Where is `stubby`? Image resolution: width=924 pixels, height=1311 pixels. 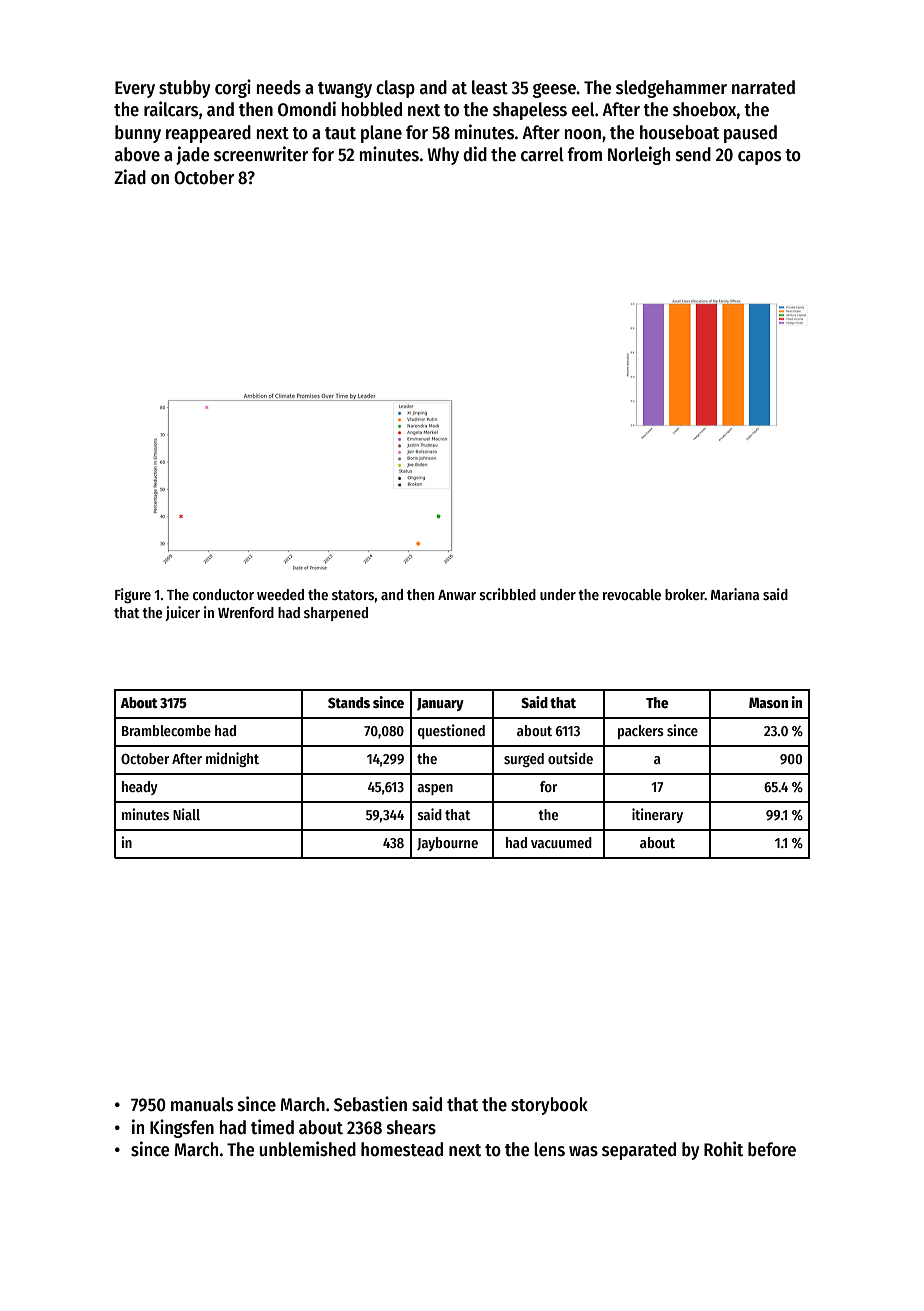
stubby is located at coordinates (184, 89).
